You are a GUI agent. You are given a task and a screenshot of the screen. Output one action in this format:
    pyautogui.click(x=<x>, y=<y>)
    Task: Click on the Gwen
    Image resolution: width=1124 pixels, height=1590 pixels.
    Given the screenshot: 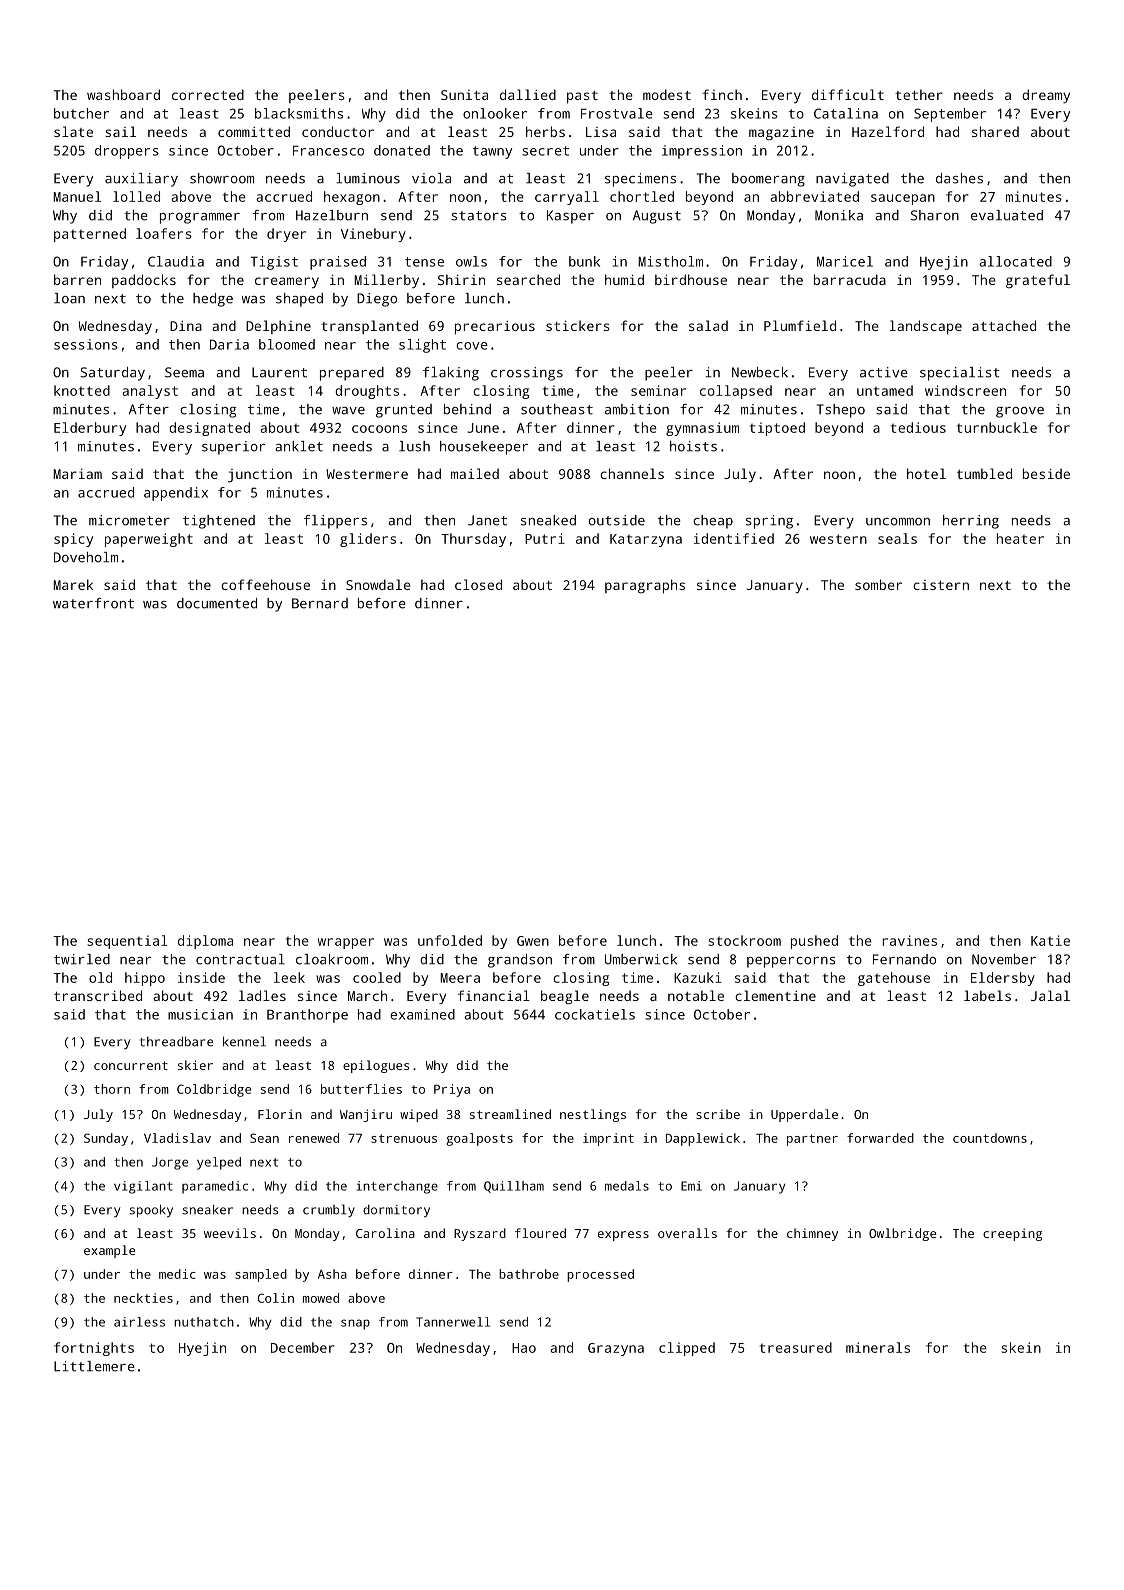 What is the action you would take?
    pyautogui.click(x=533, y=941)
